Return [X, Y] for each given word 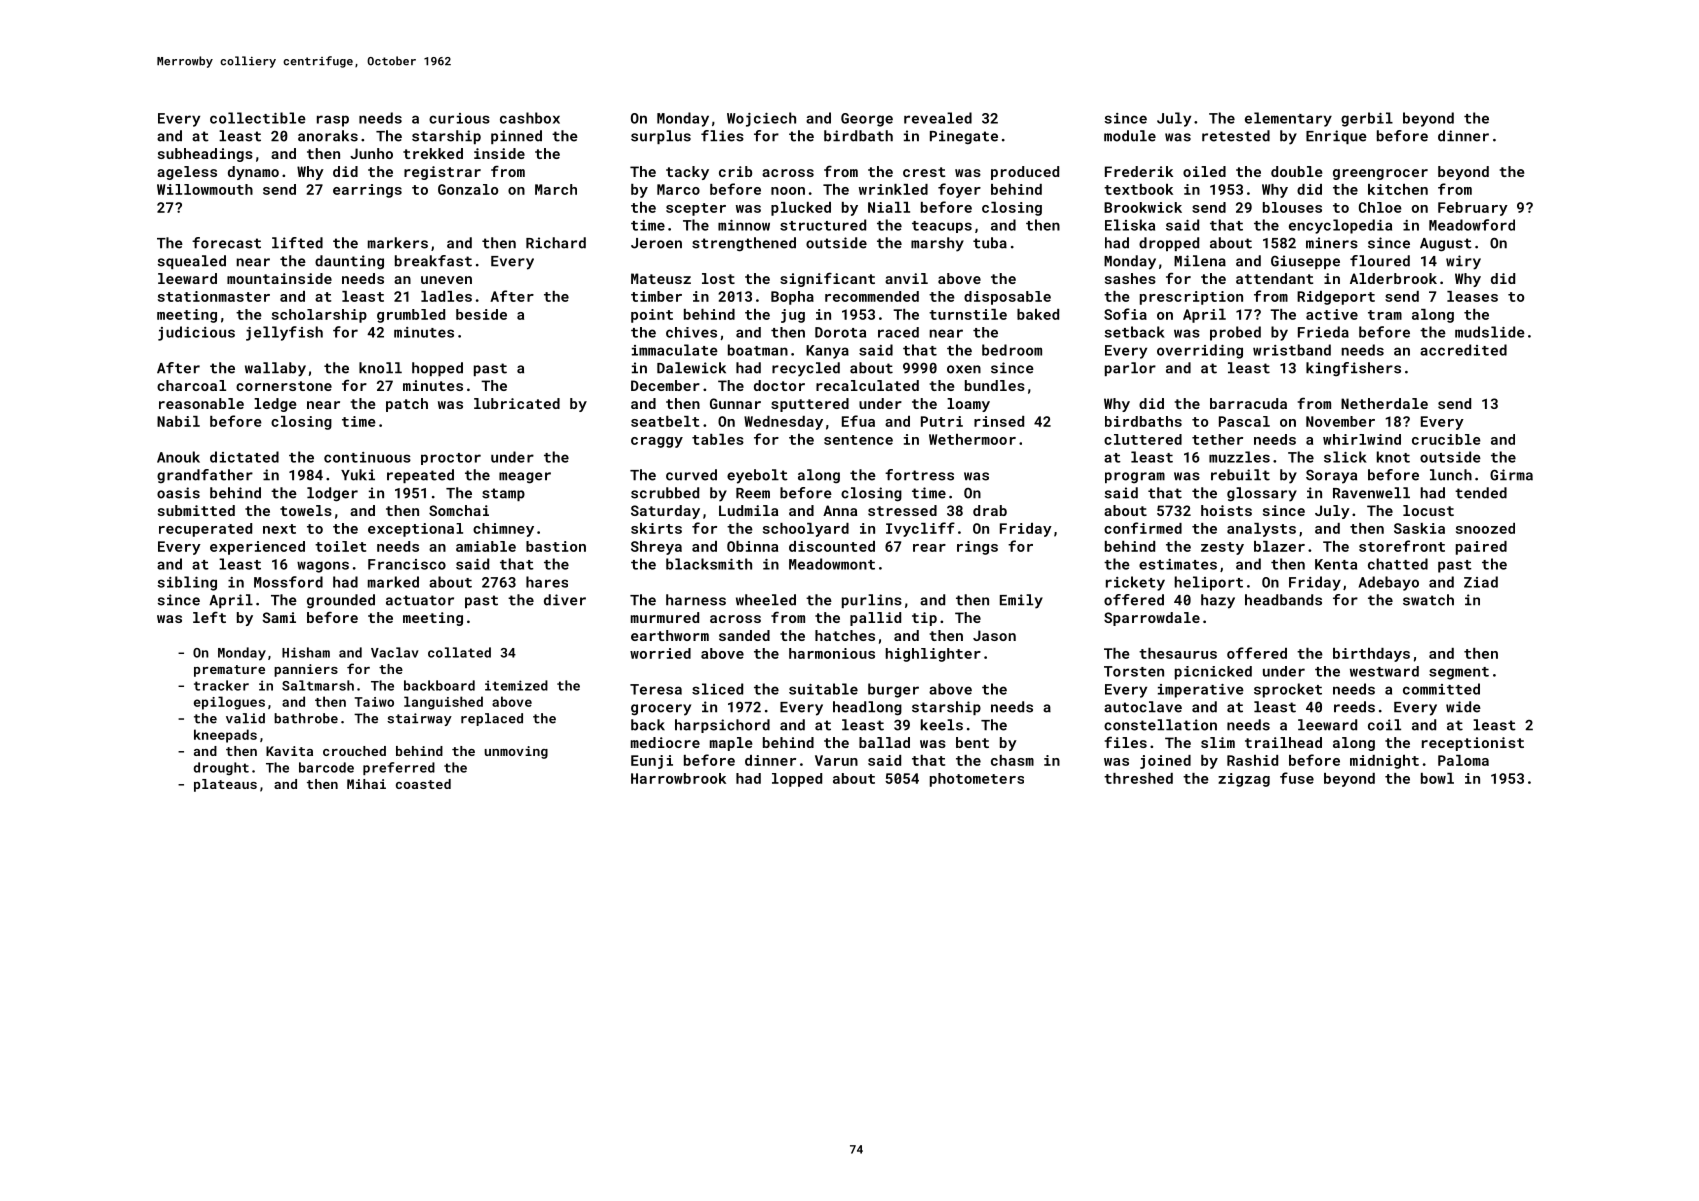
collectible [258, 118]
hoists [1226, 510]
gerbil [1367, 119]
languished [443, 703]
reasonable [201, 403]
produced [1025, 173]
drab [990, 510]
